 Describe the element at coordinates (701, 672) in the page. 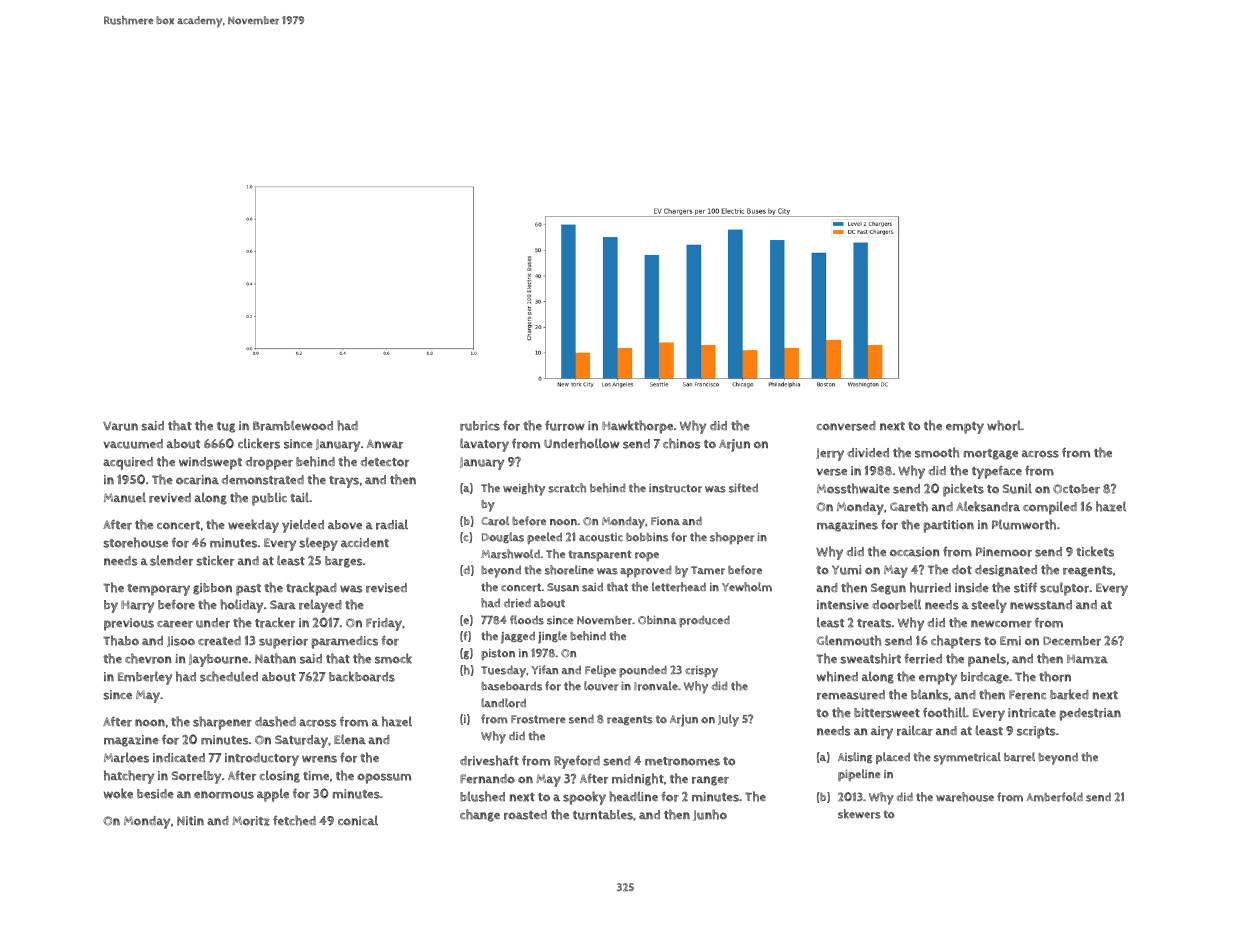

I see `crispy` at that location.
